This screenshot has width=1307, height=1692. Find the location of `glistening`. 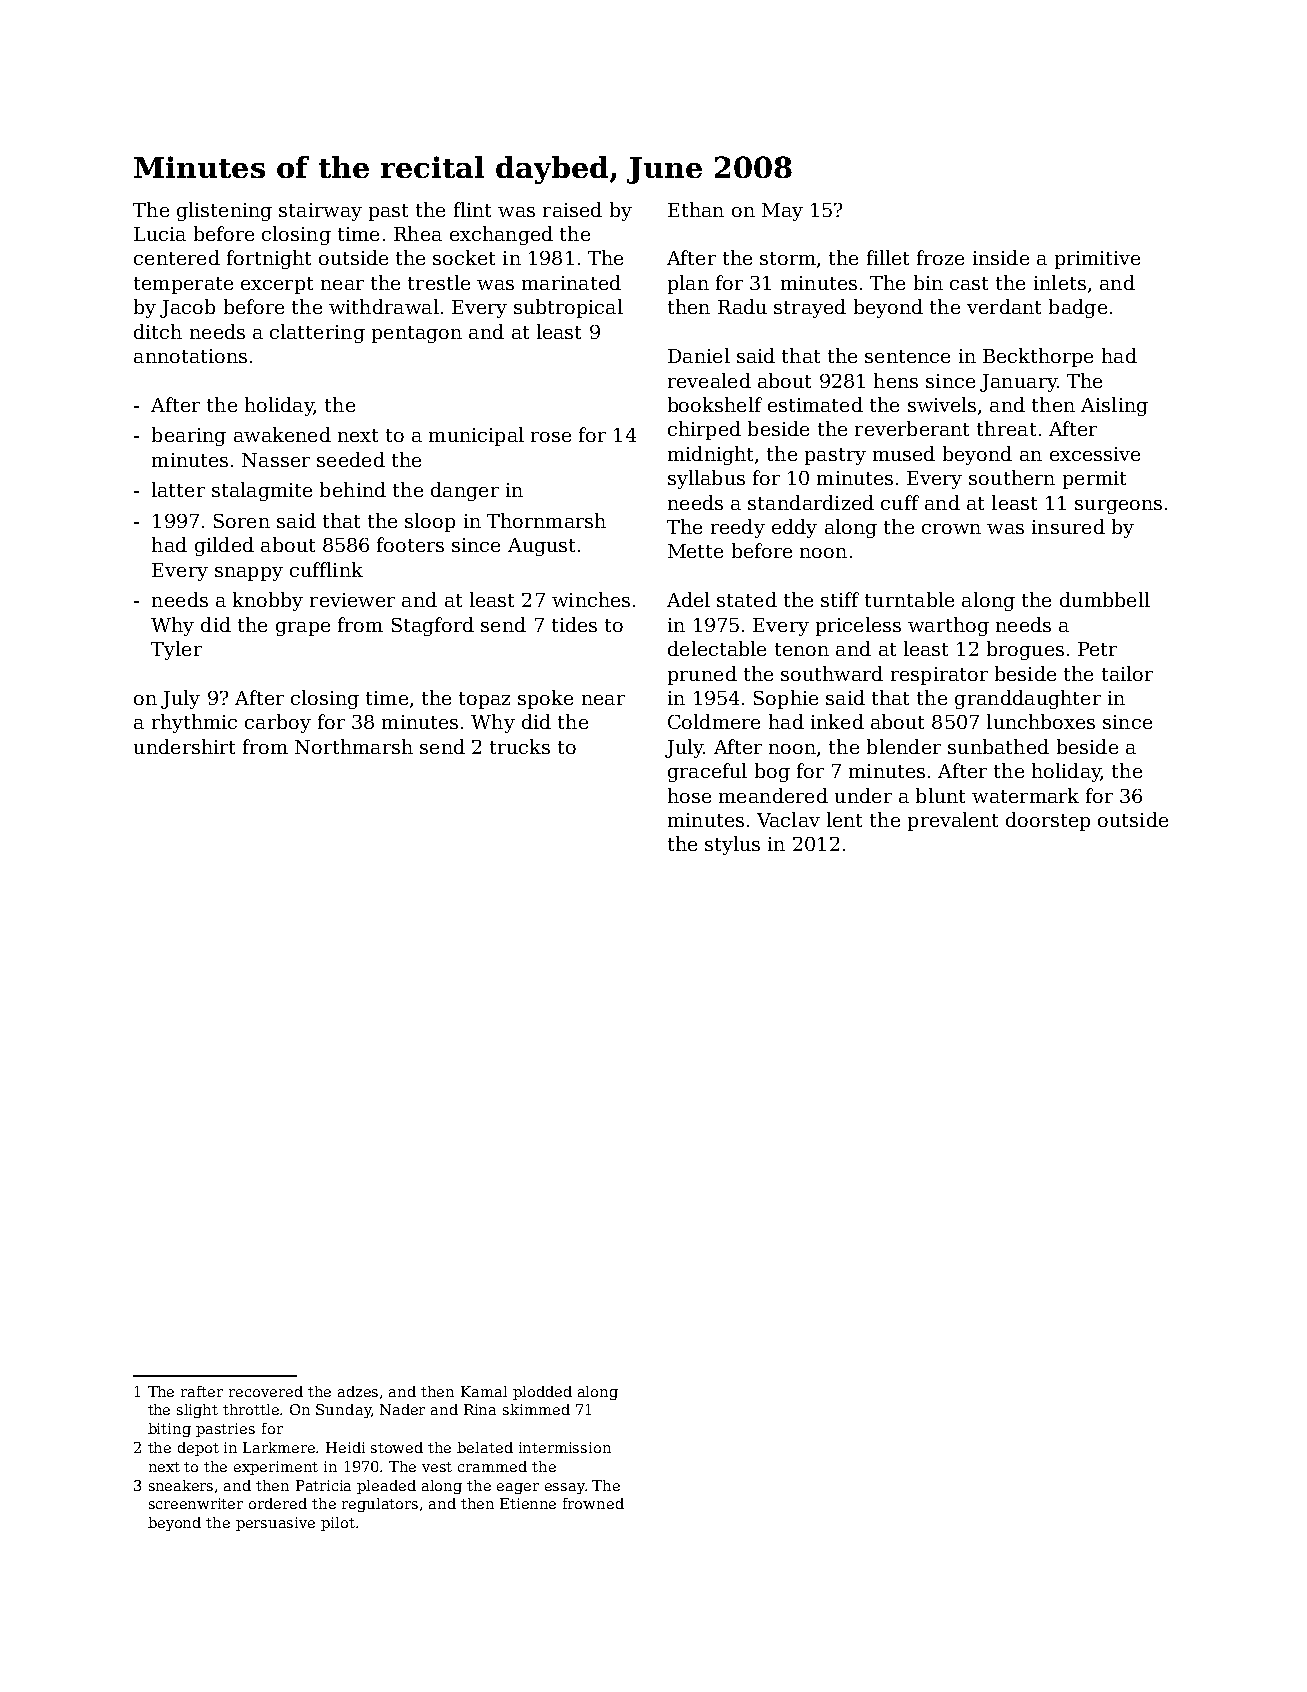

glistening is located at coordinates (224, 211).
